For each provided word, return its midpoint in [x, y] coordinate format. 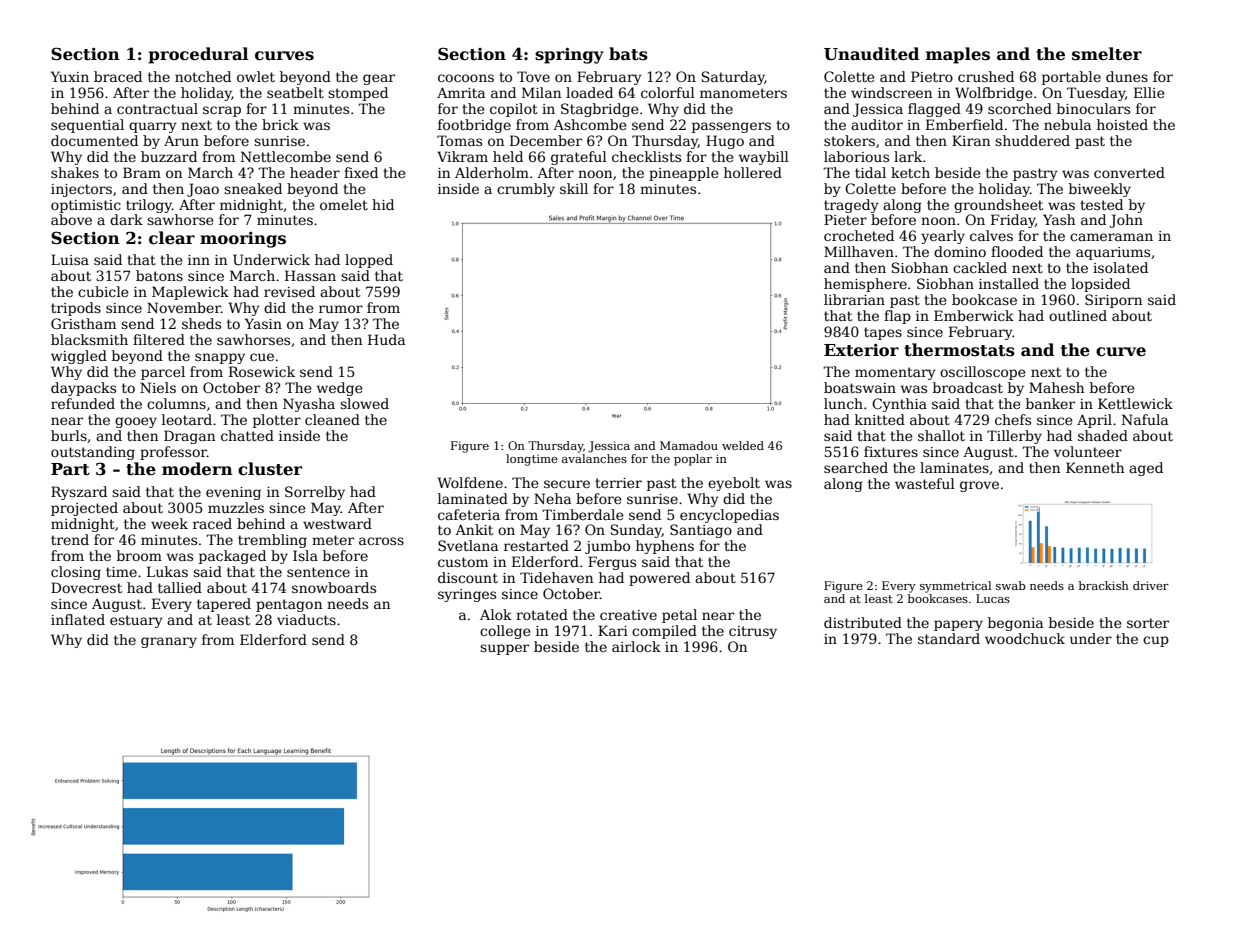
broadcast [968, 387]
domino [960, 251]
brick [280, 124]
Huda [386, 339]
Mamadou [689, 445]
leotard [187, 419]
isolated [1120, 267]
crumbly [526, 190]
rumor [341, 309]
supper [504, 649]
